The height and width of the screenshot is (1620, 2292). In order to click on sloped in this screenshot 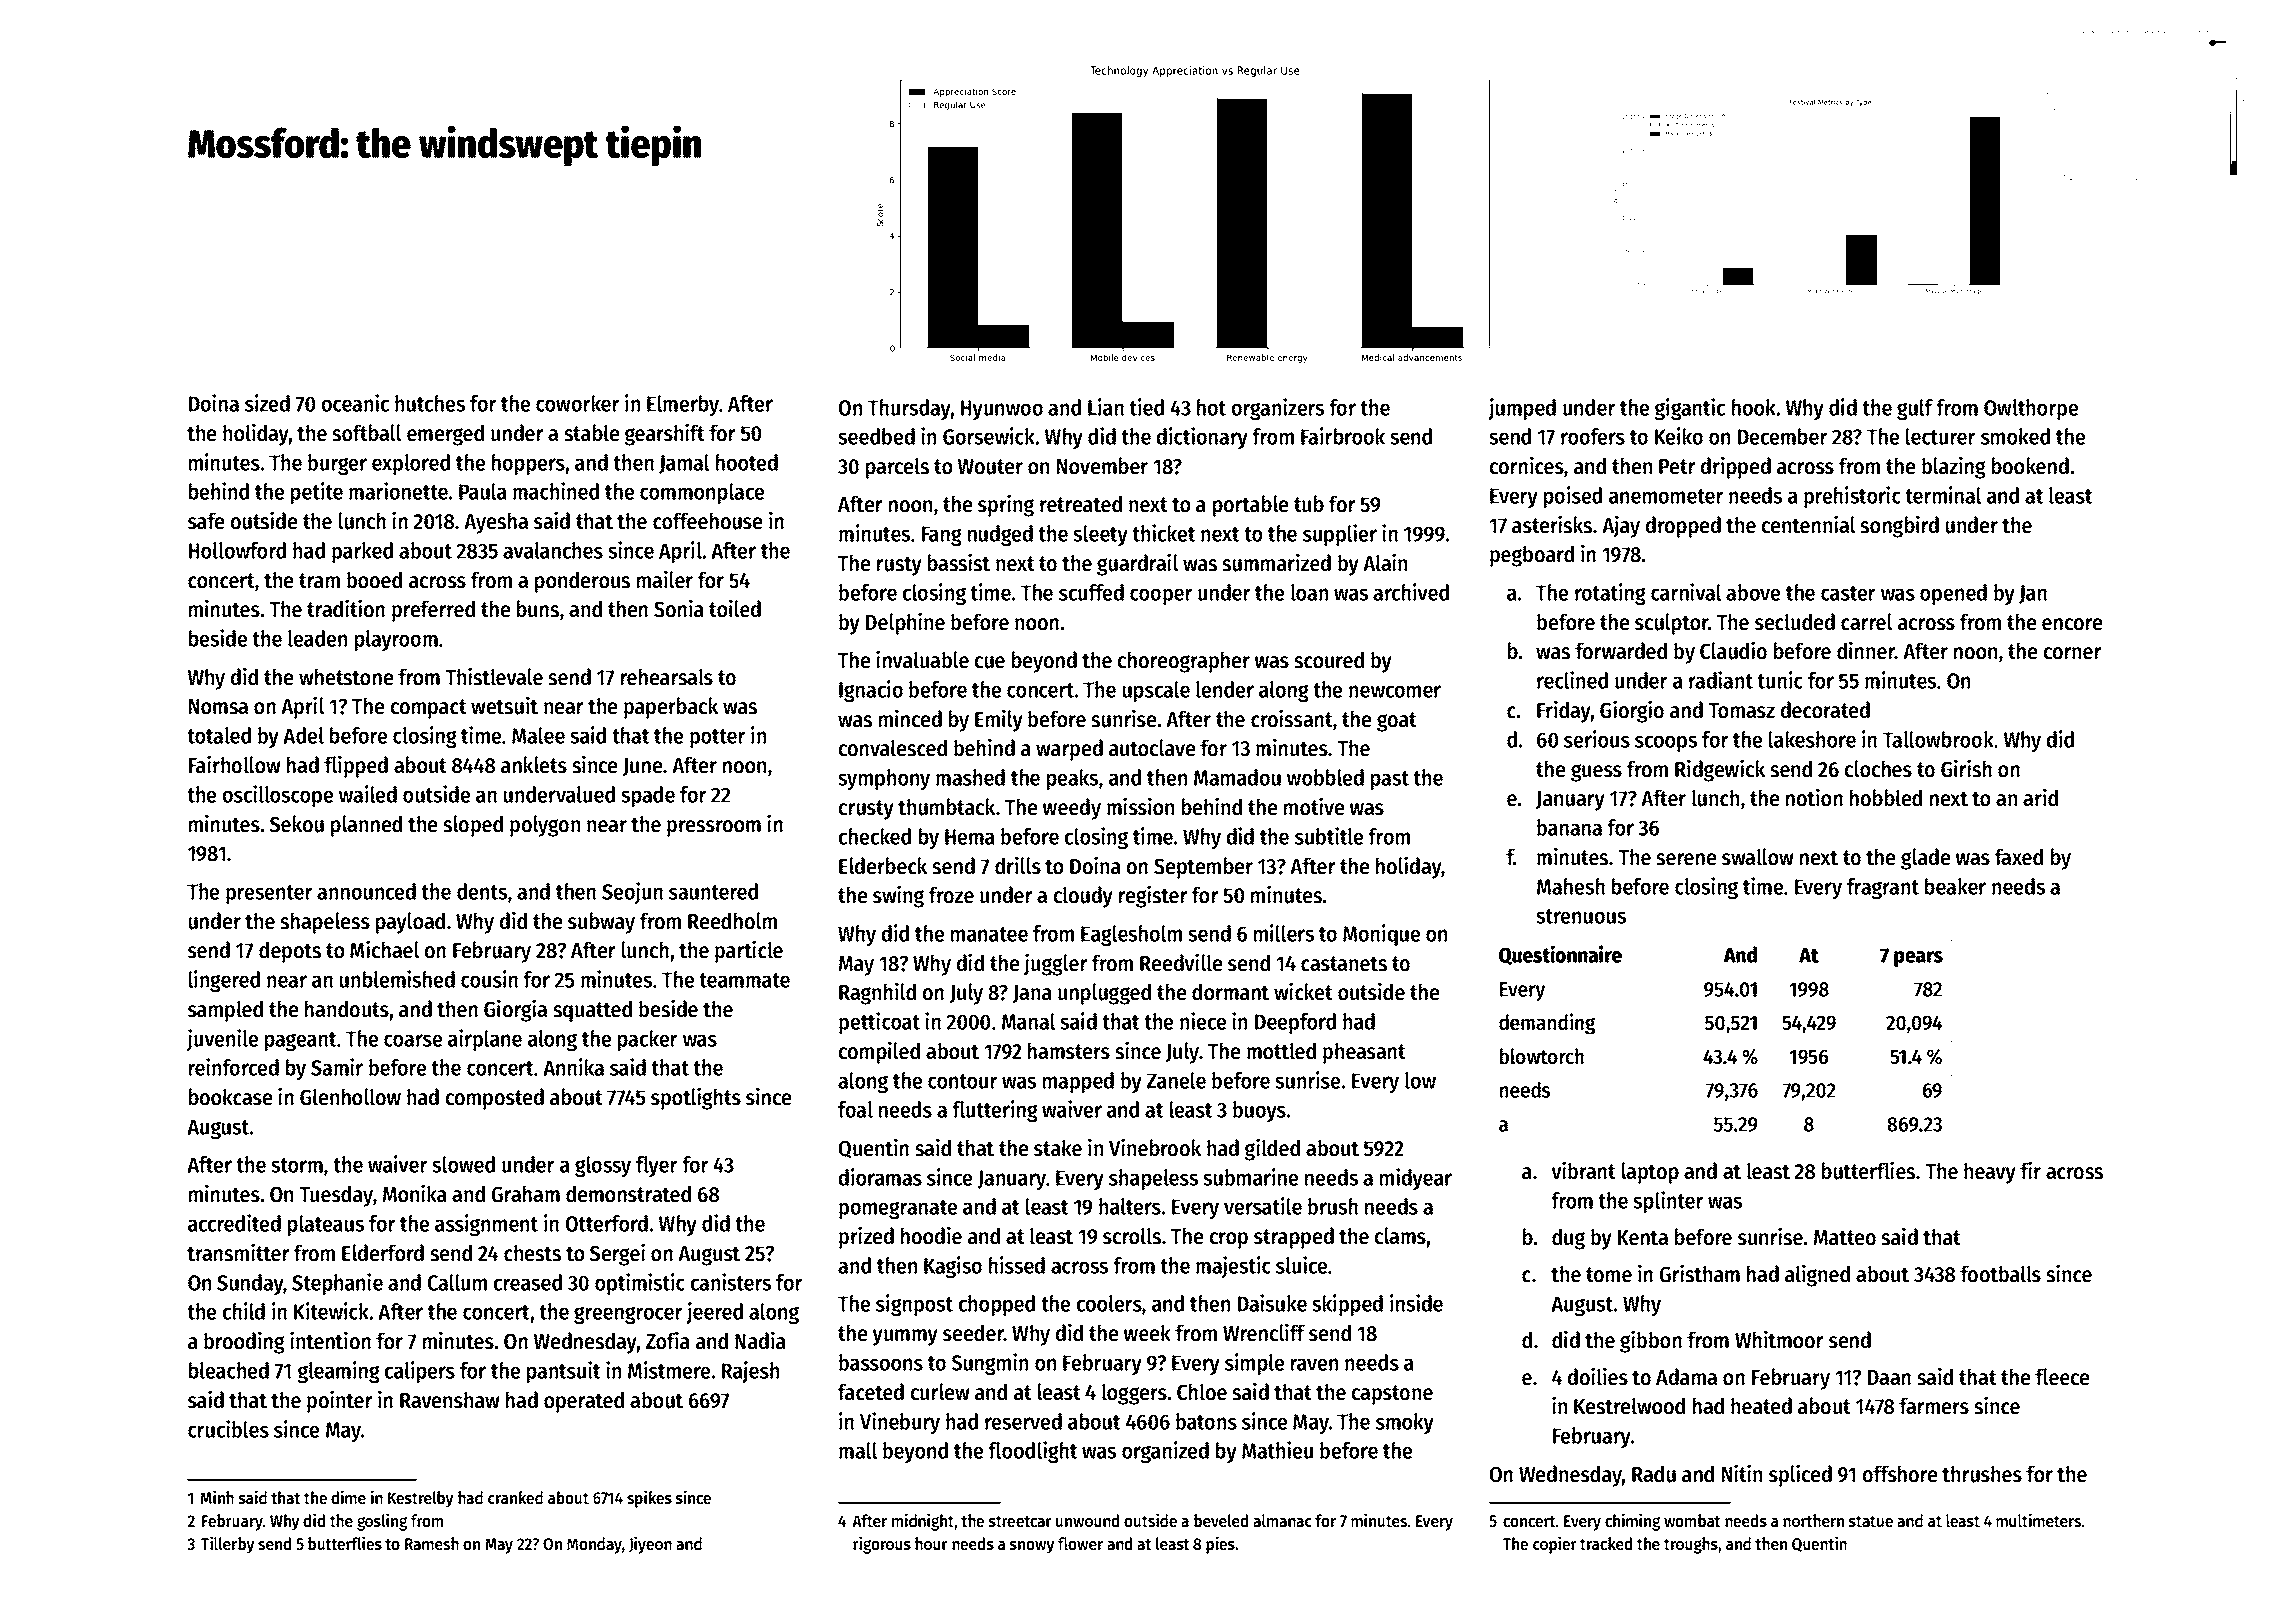, I will do `click(473, 826)`.
